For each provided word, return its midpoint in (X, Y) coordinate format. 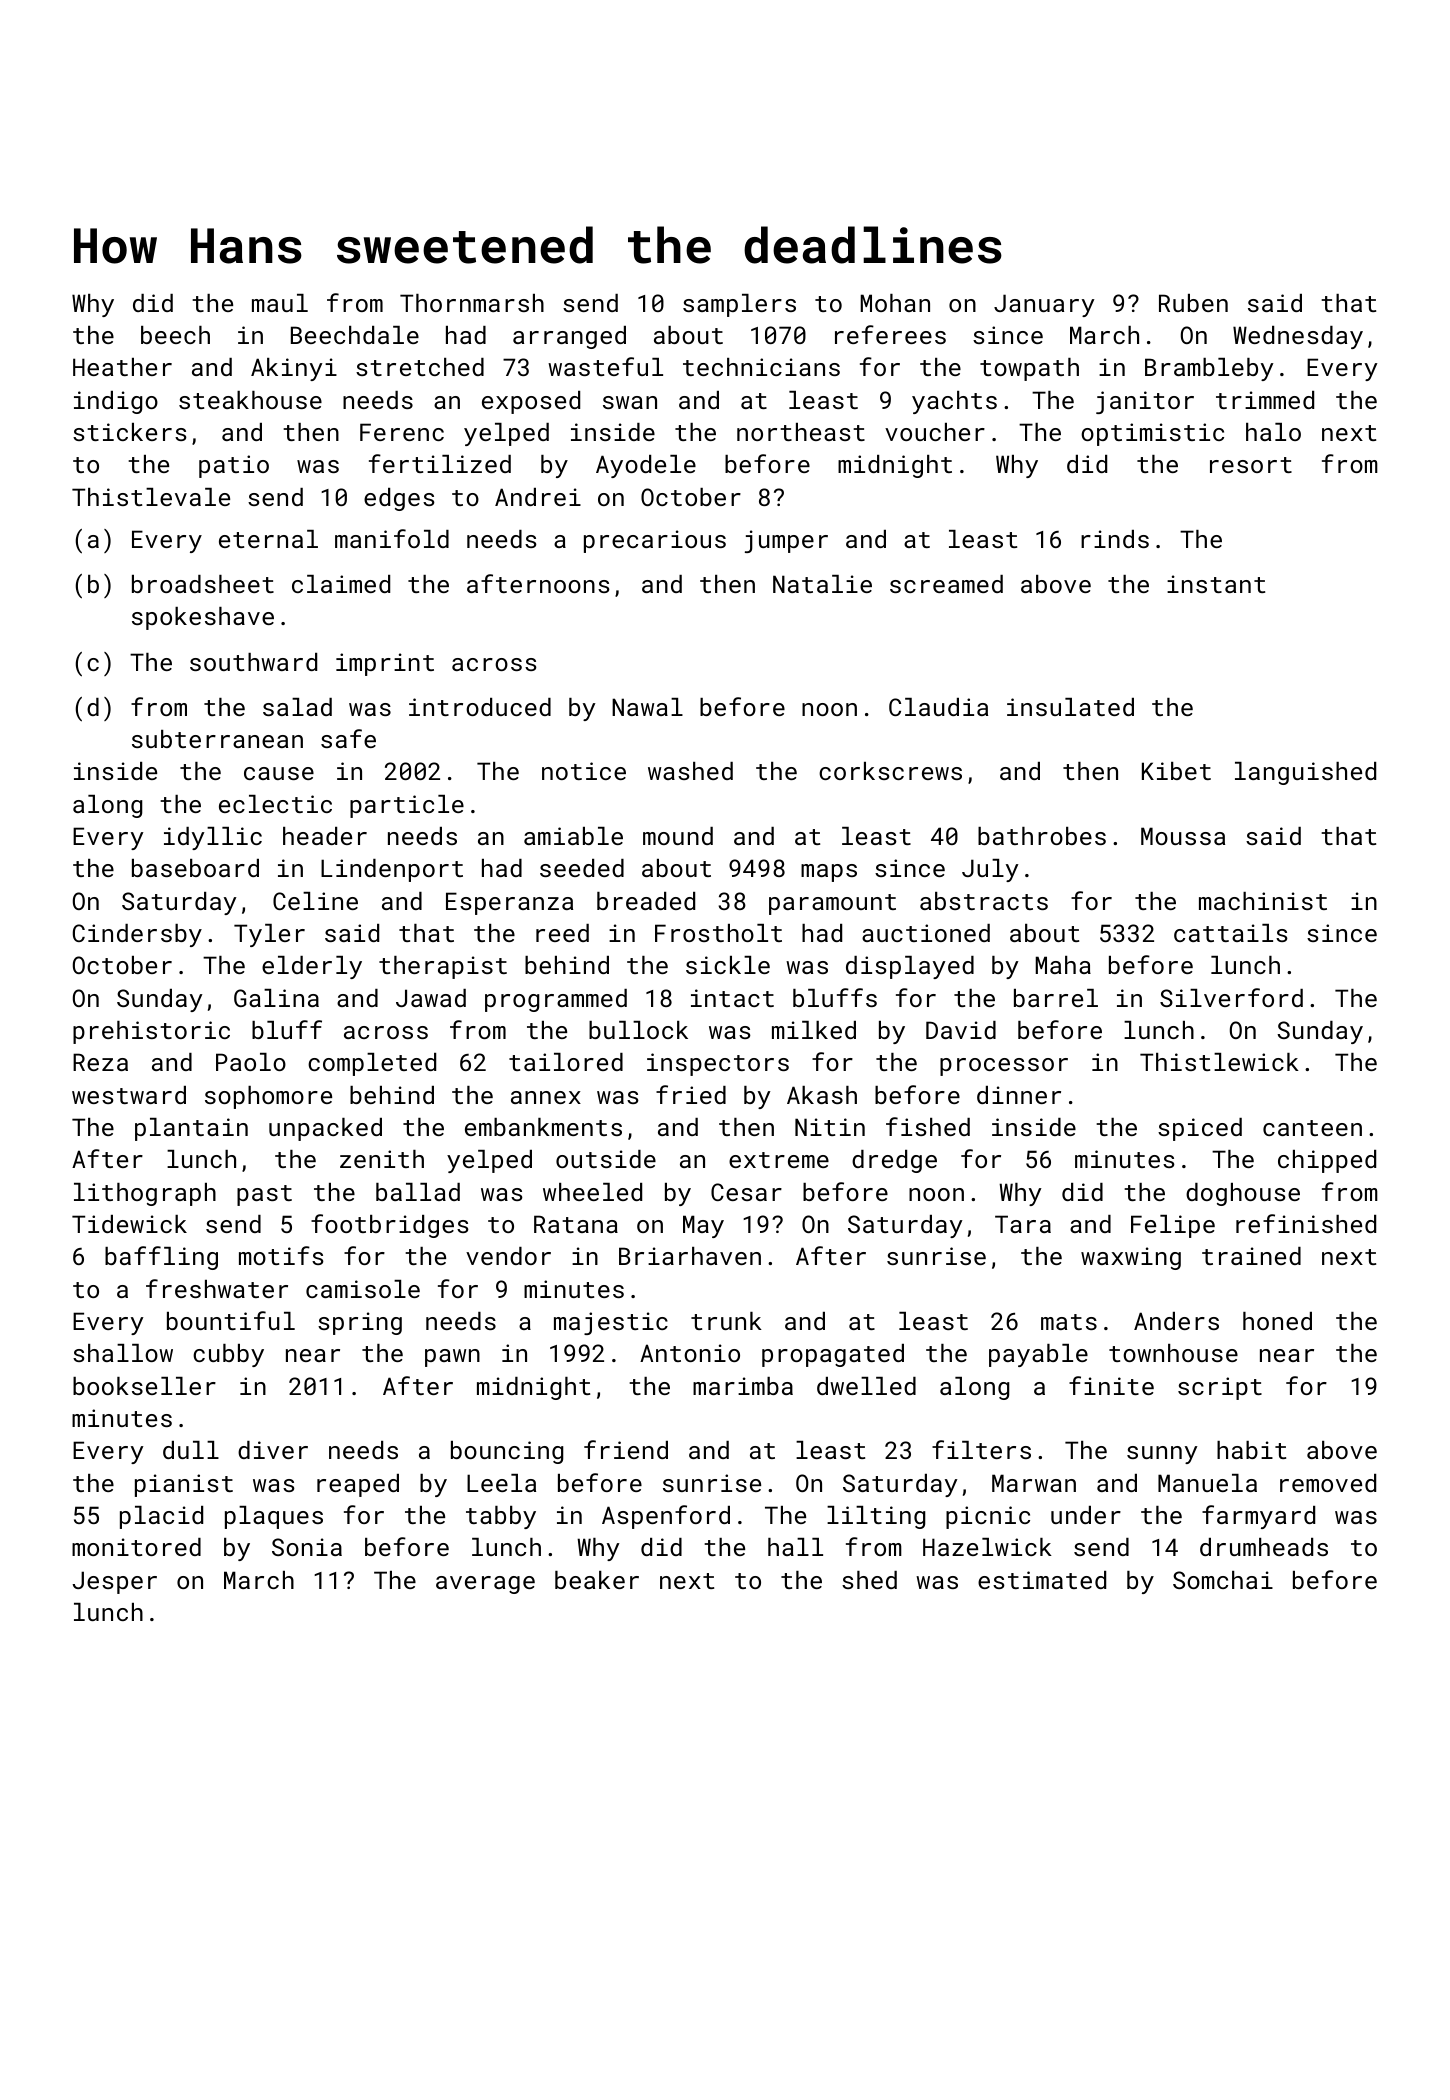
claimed (341, 584)
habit (1251, 1450)
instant (1216, 584)
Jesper (114, 1582)
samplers (739, 305)
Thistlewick (1219, 1062)
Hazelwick (987, 1547)
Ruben (1193, 303)
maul (280, 303)
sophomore (268, 1097)
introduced (480, 707)
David (961, 1030)
